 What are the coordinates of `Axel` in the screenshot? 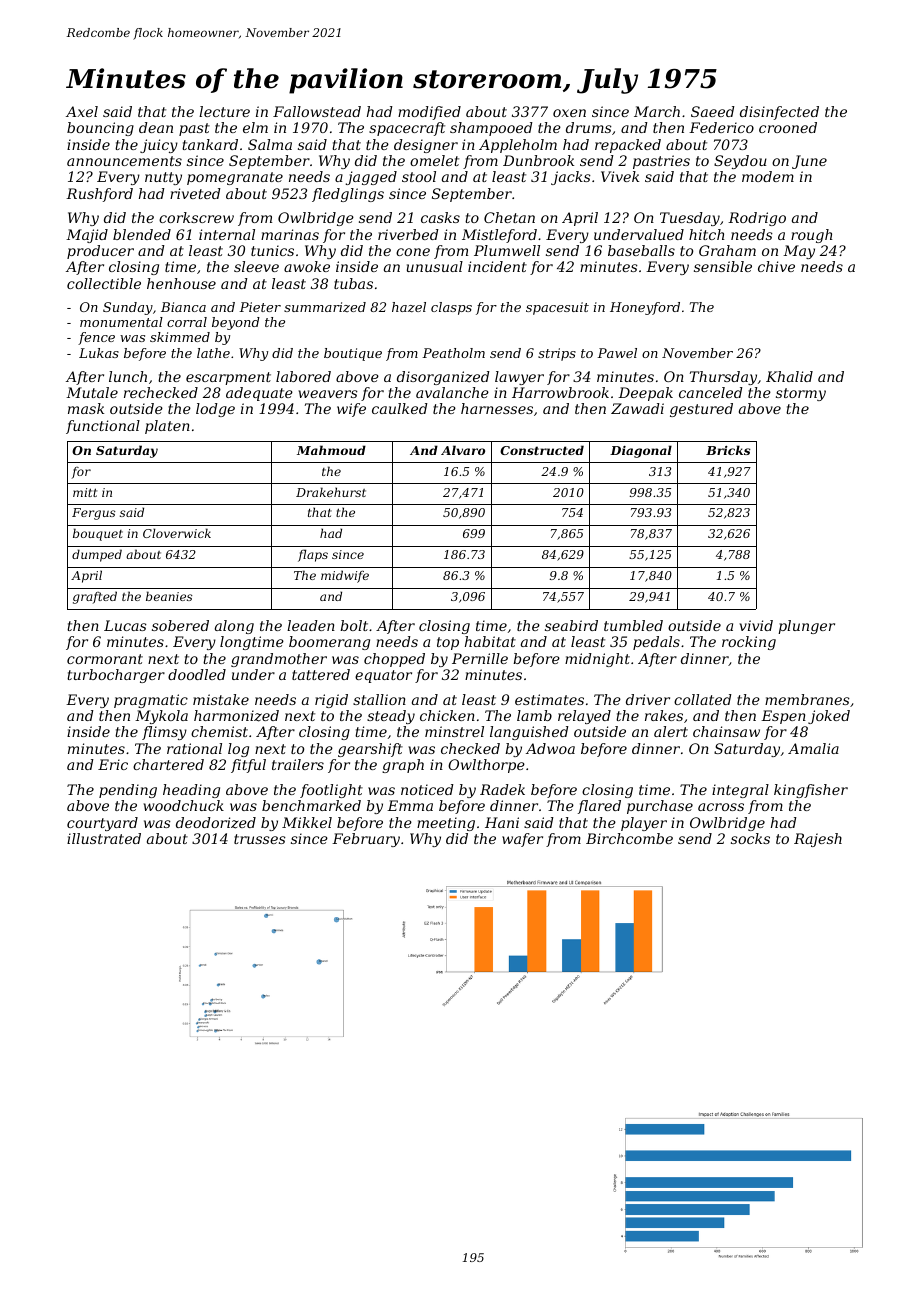 It's located at (82, 111).
